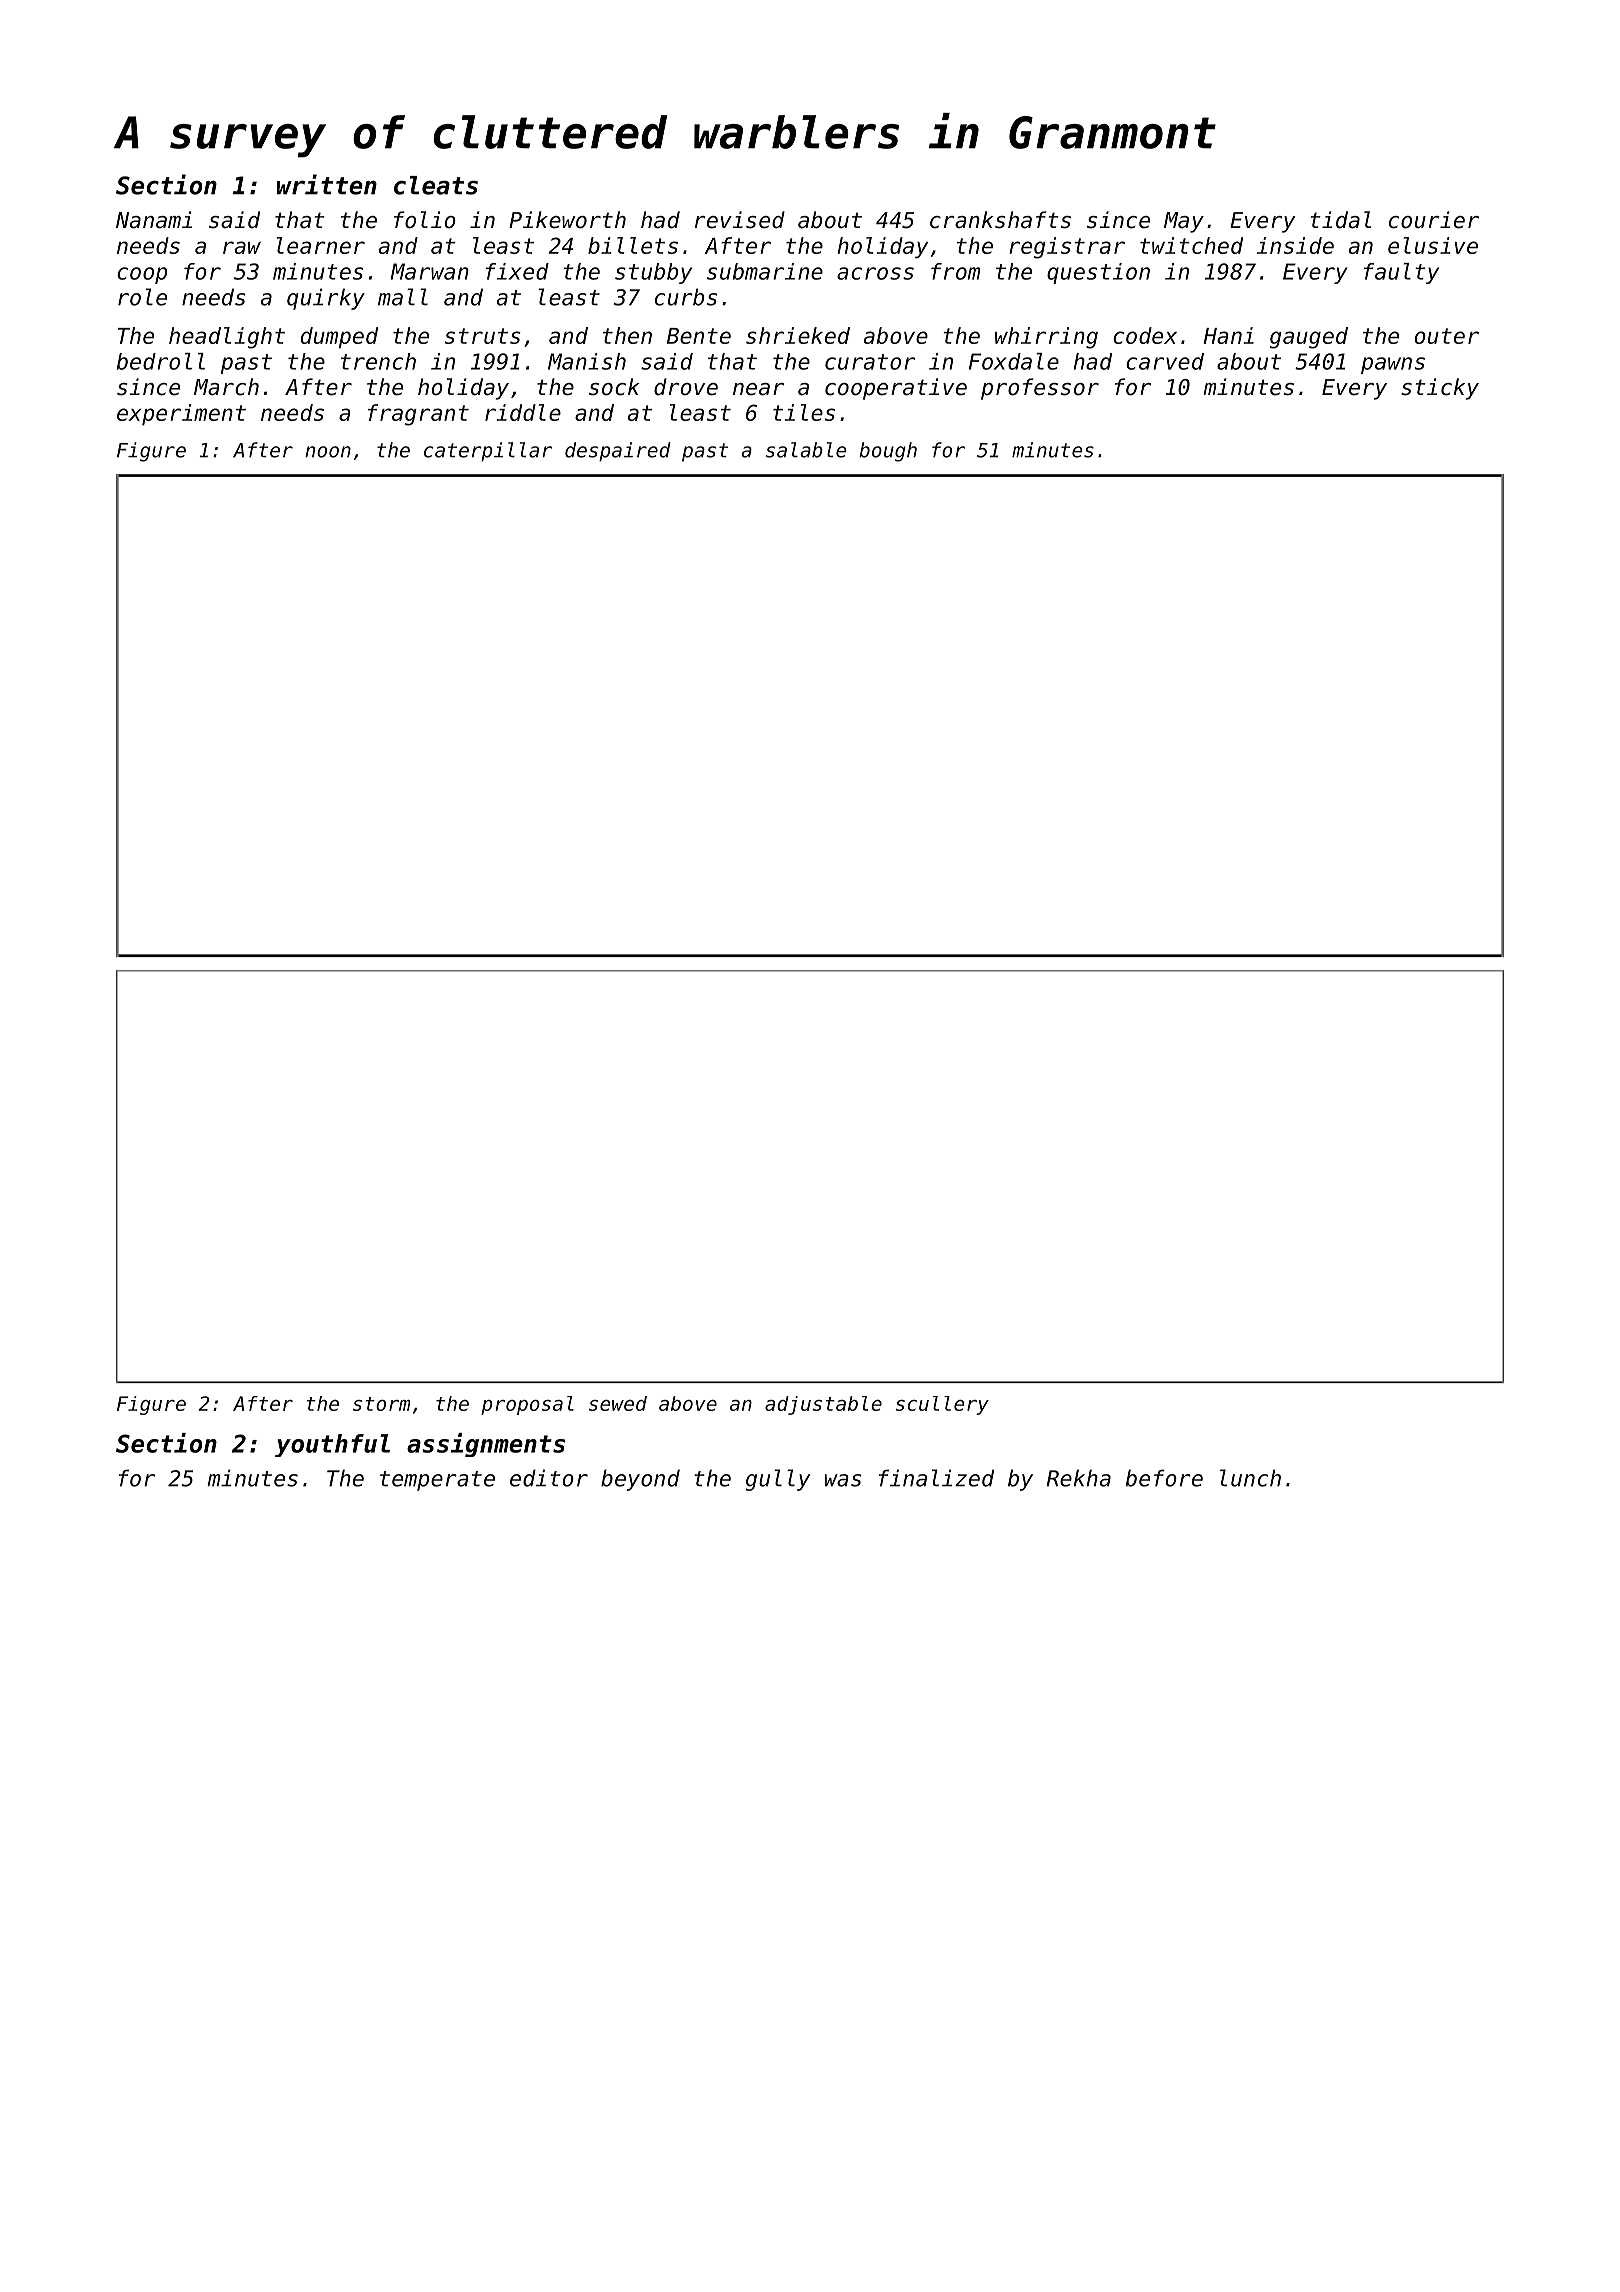 This screenshot has width=1620, height=2292. What do you see at coordinates (328, 452) in the screenshot?
I see `noon` at bounding box center [328, 452].
